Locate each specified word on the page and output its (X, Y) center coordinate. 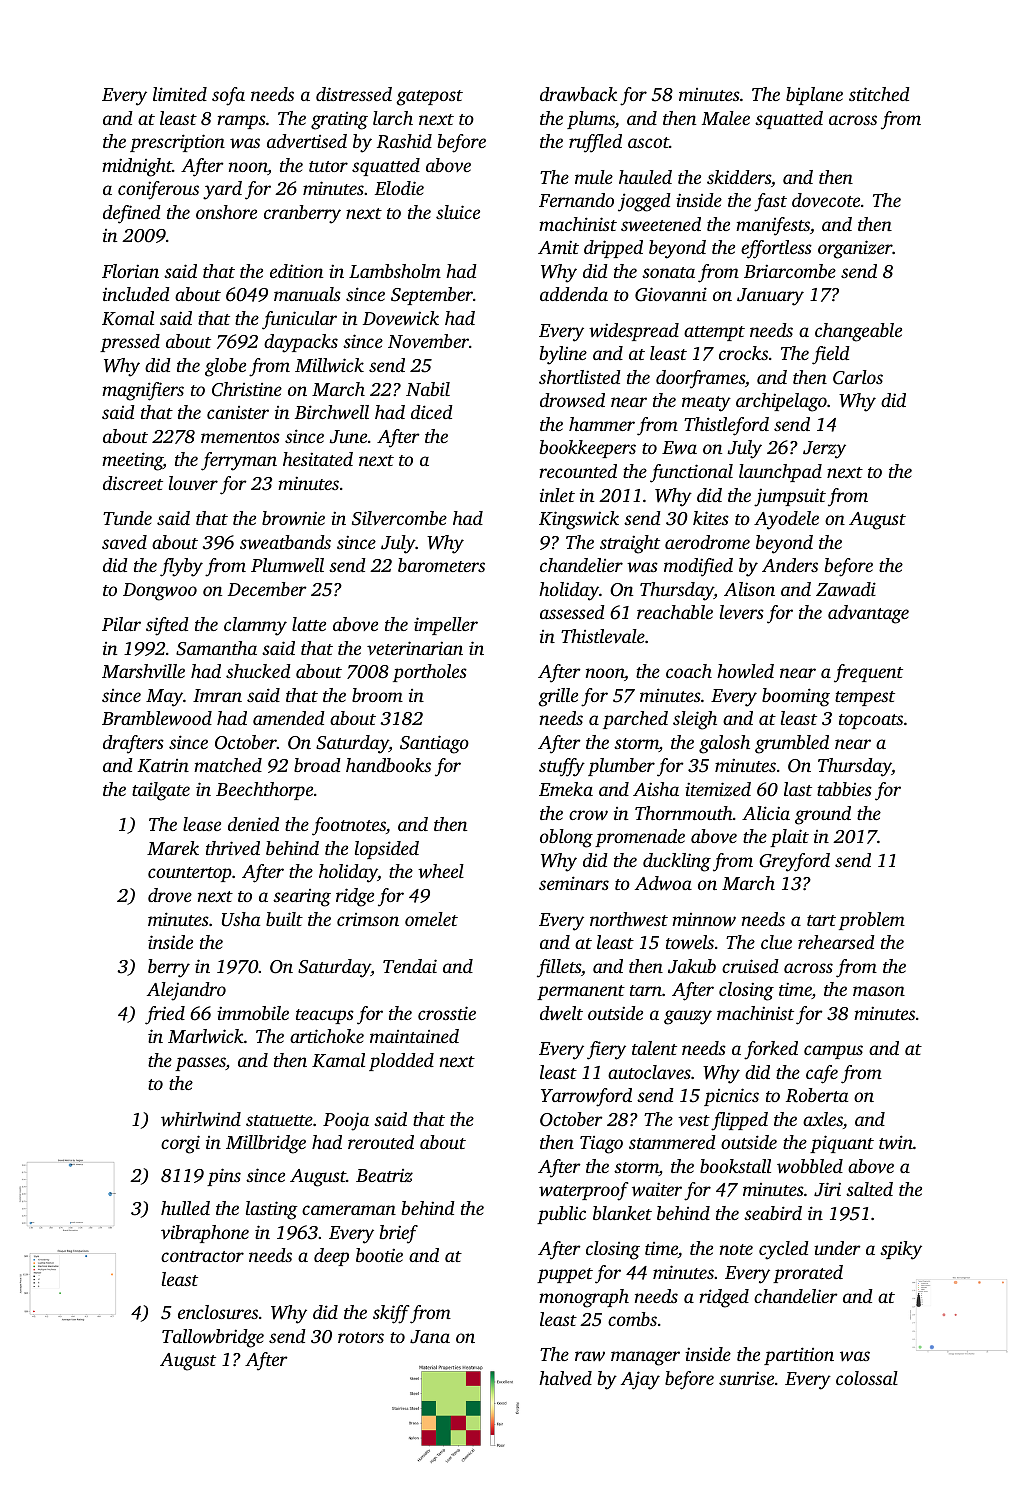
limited (180, 94)
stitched (879, 94)
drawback (578, 94)
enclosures (218, 1312)
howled (745, 671)
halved (565, 1378)
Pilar (121, 624)
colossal (867, 1378)
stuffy (562, 767)
